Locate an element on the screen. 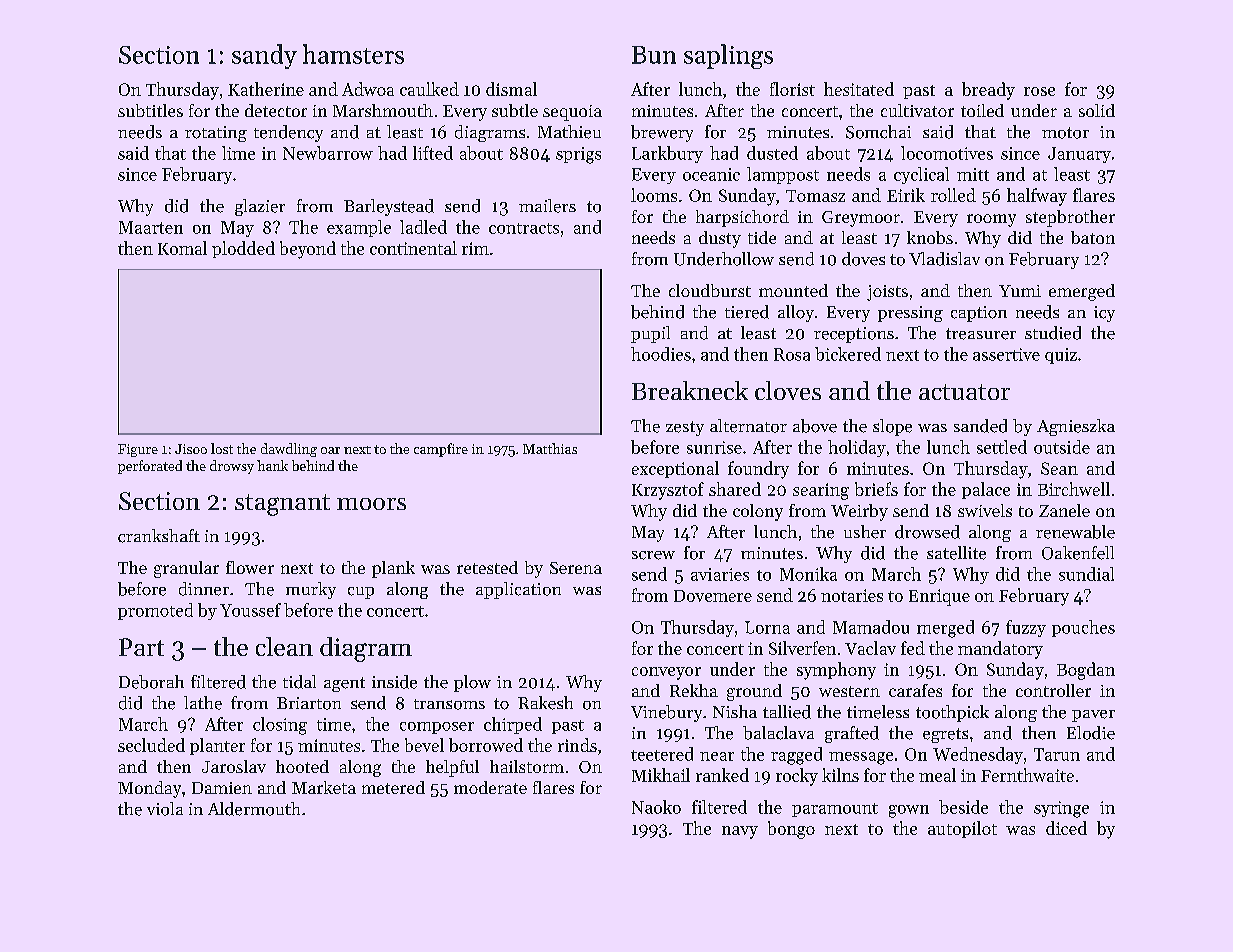 The width and height of the screenshot is (1233, 952). conveyor is located at coordinates (666, 673).
